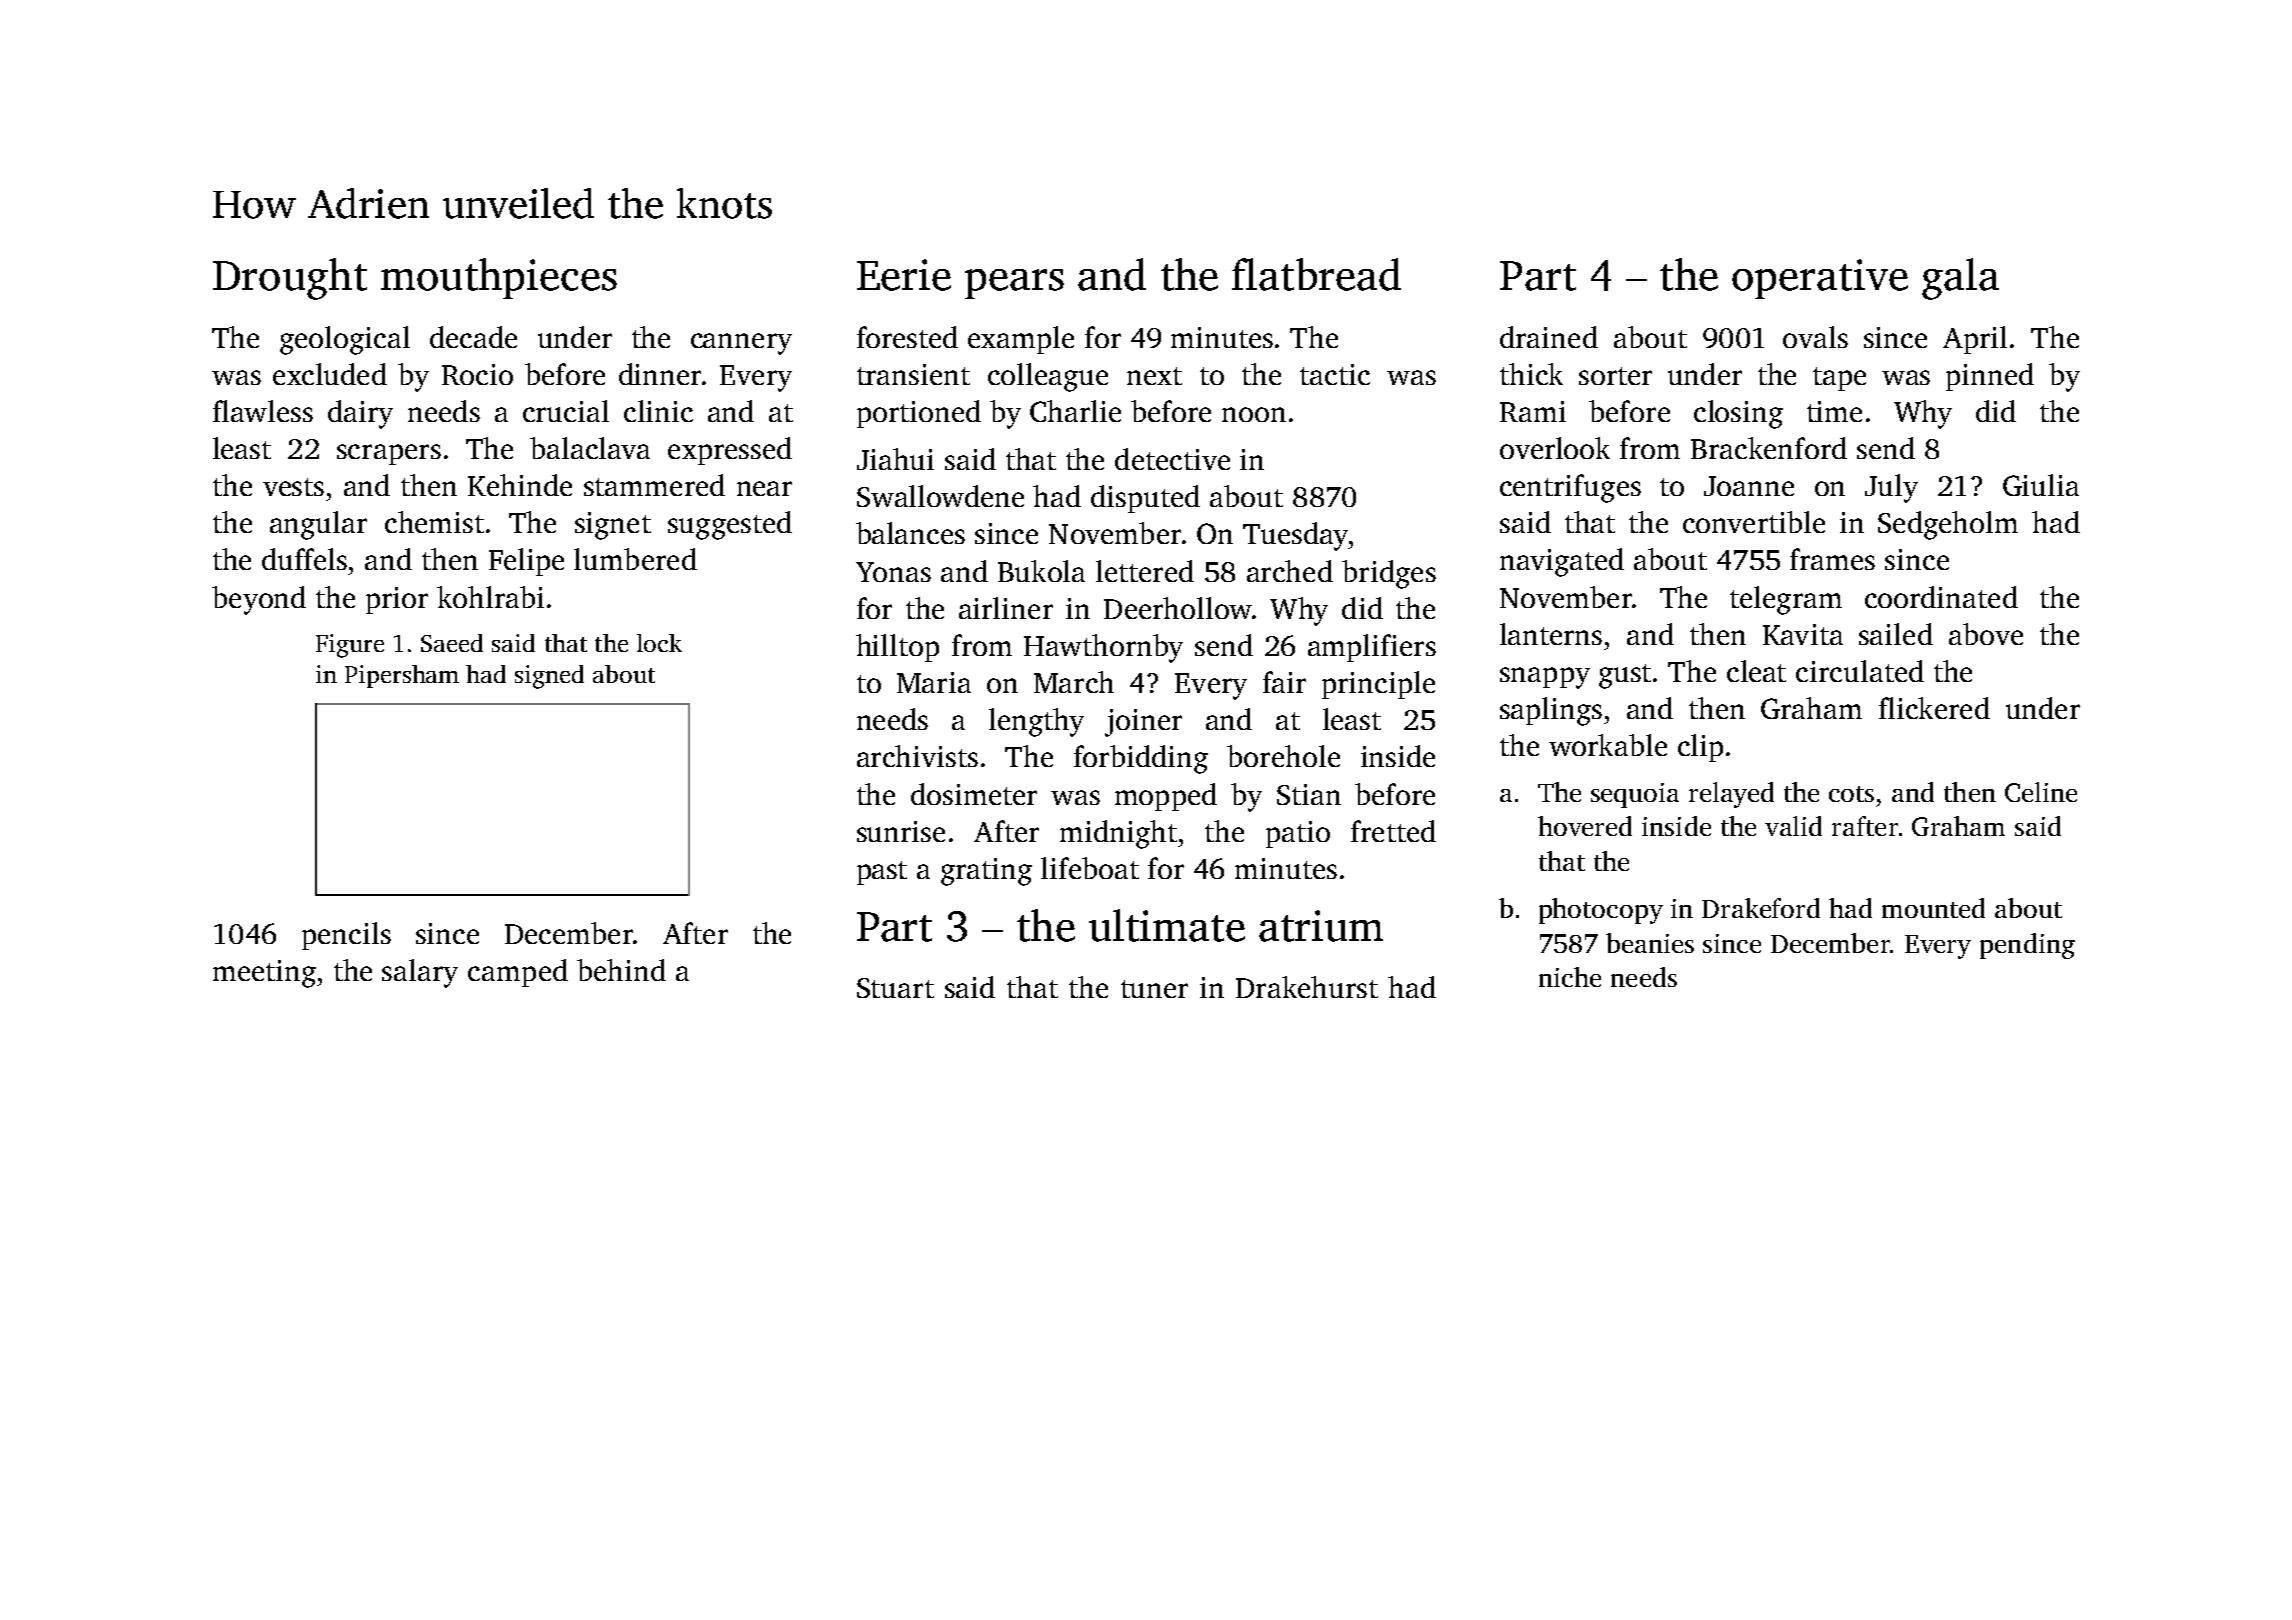 The image size is (2292, 1620). I want to click on lengthy, so click(1036, 722).
